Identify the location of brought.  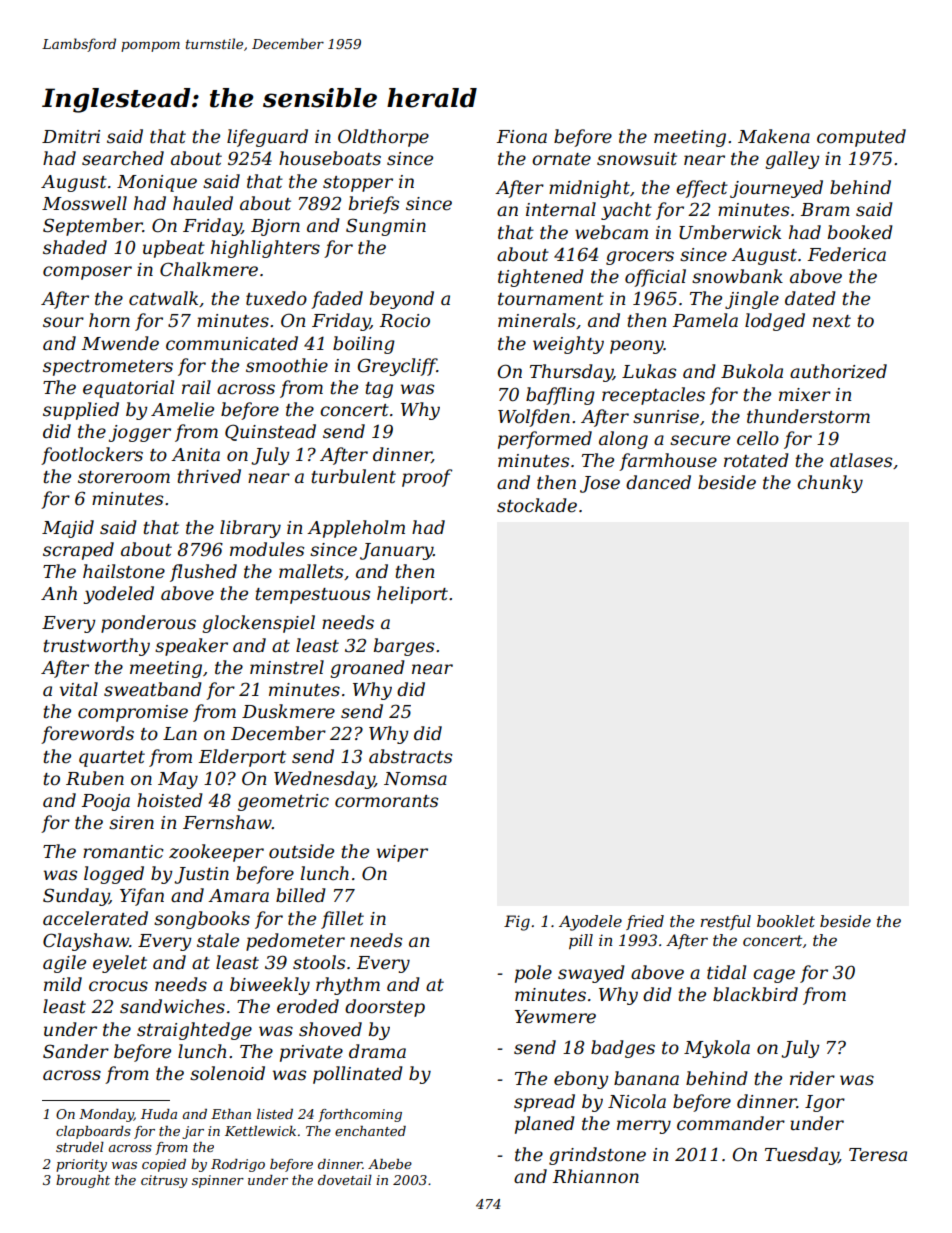
(83, 1181).
